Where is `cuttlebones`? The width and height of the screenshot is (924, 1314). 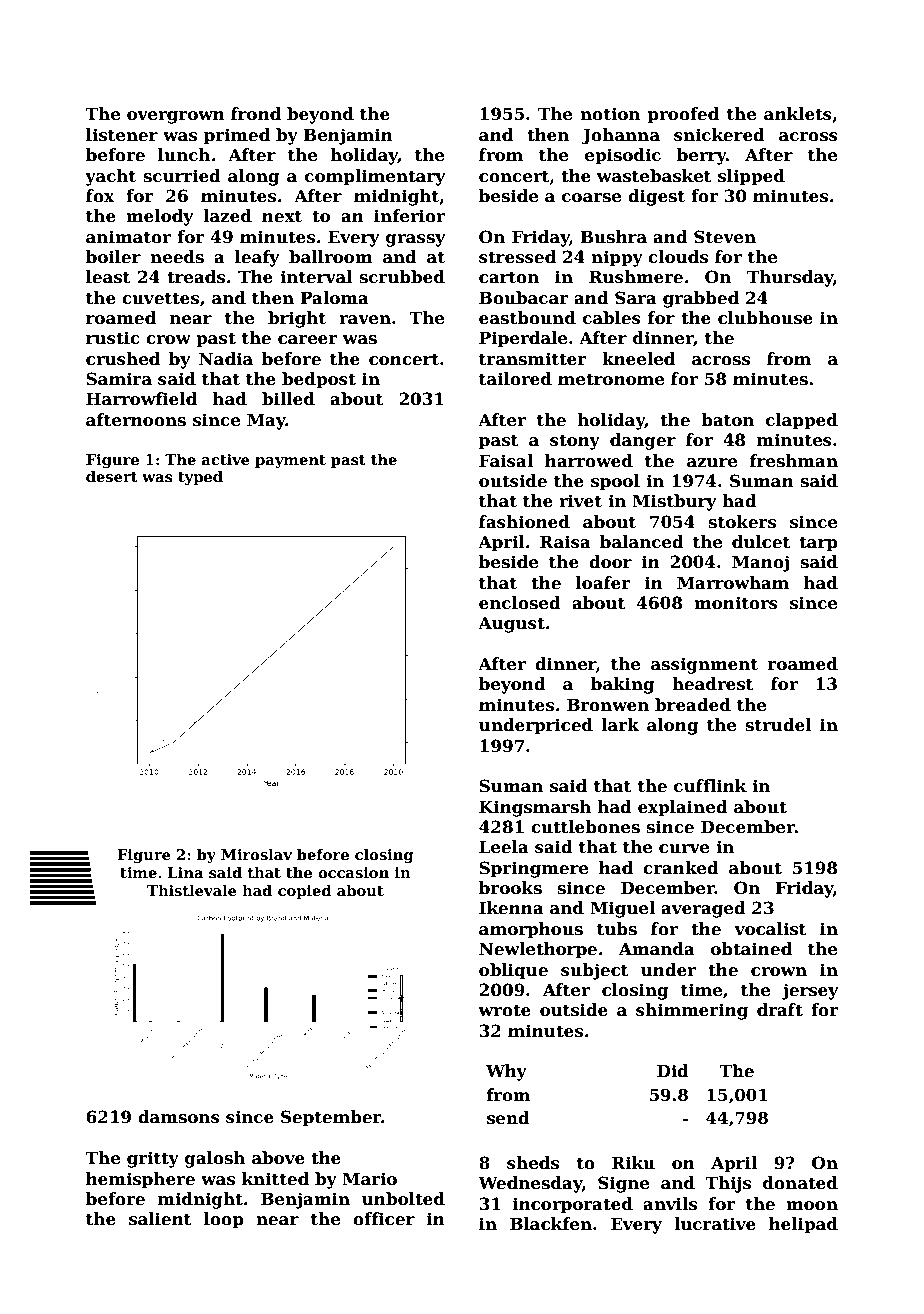 cuttlebones is located at coordinates (585, 827).
